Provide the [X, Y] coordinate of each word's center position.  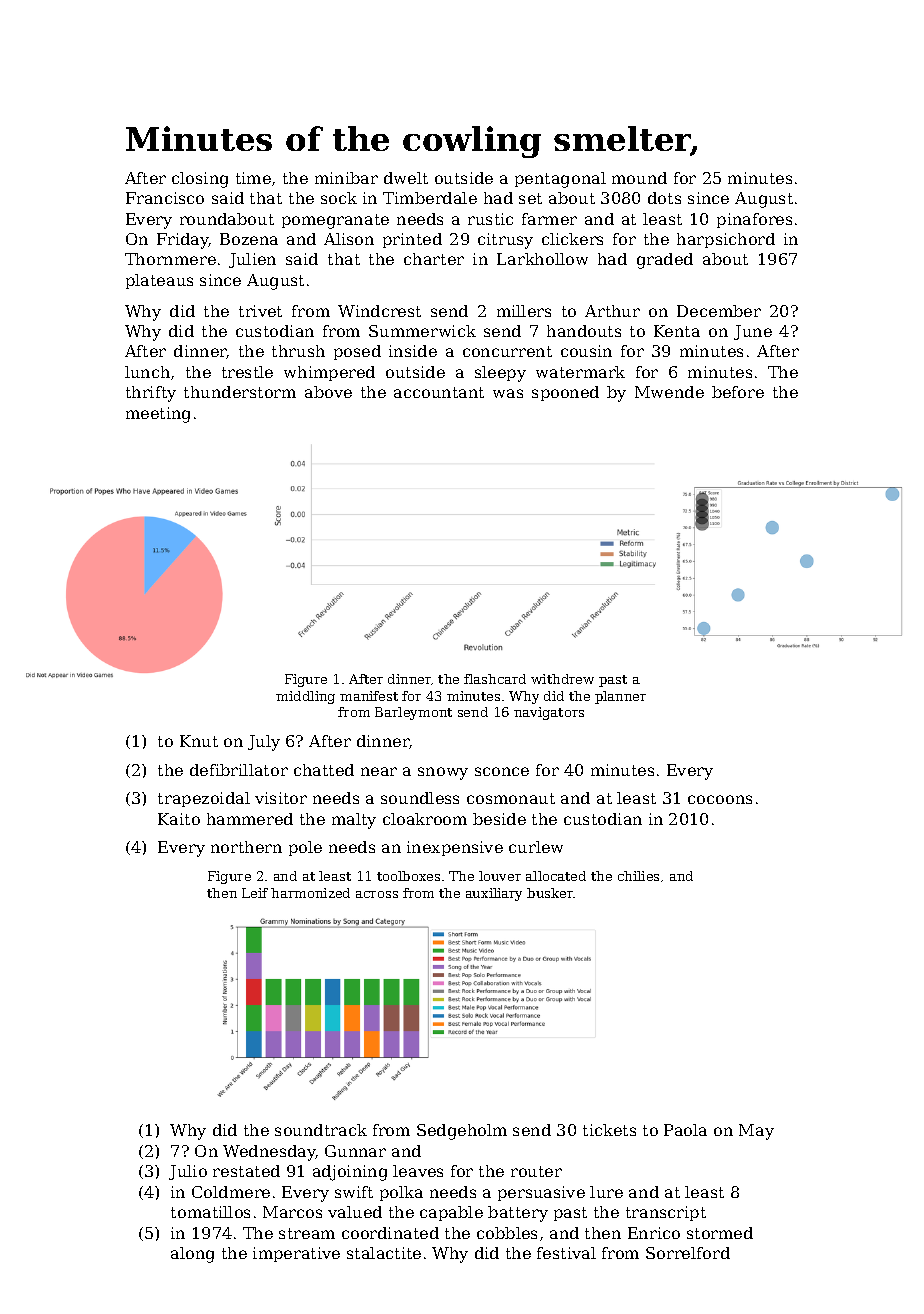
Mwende [669, 392]
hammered [250, 819]
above [328, 392]
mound [639, 178]
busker [550, 893]
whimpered [329, 373]
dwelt [406, 178]
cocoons [720, 799]
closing [200, 180]
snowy [443, 773]
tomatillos [210, 1212]
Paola [685, 1130]
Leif [255, 893]
